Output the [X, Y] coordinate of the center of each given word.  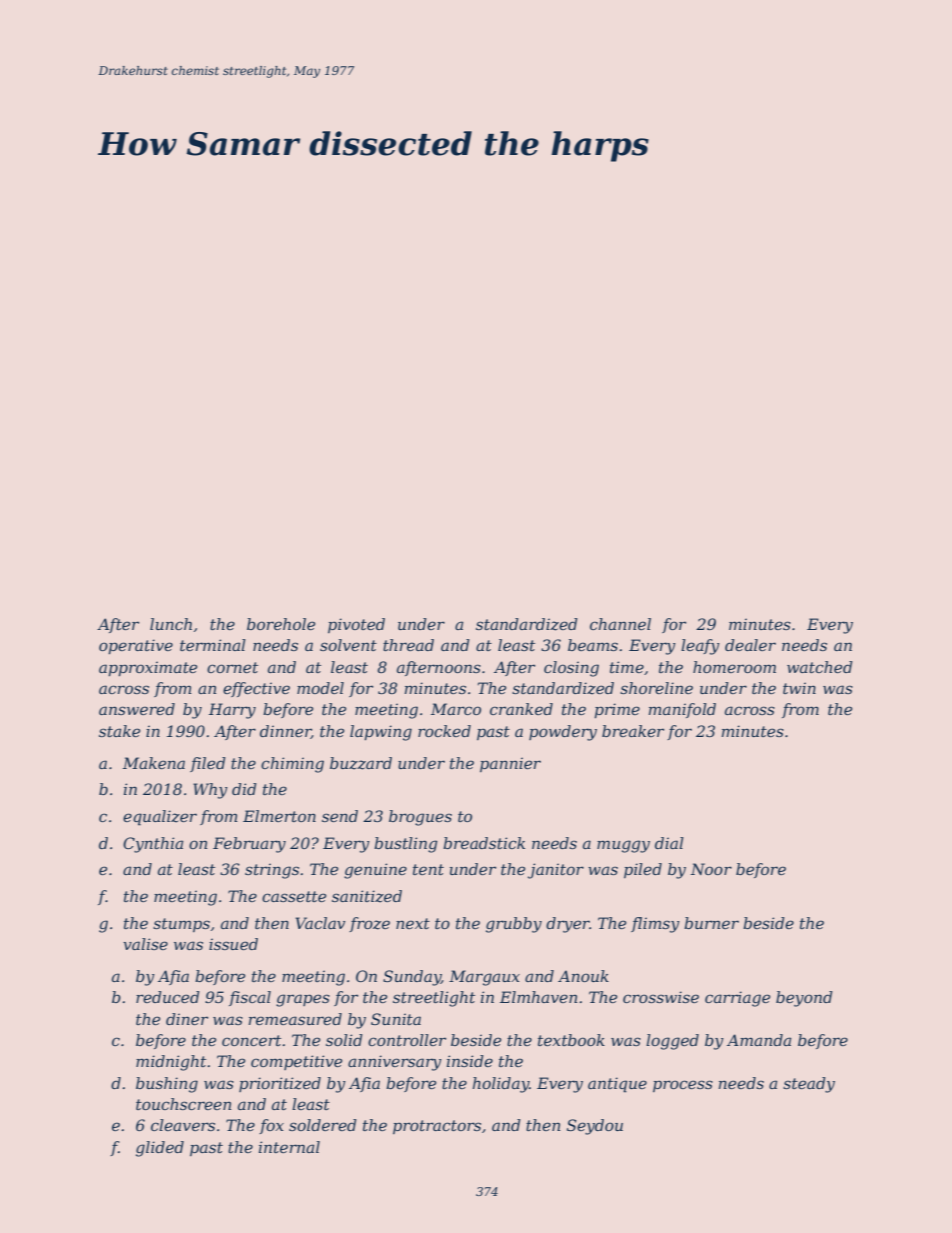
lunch [171, 624]
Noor [711, 869]
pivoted [356, 625]
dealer [750, 645]
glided [160, 1149]
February [249, 845]
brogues [420, 818]
